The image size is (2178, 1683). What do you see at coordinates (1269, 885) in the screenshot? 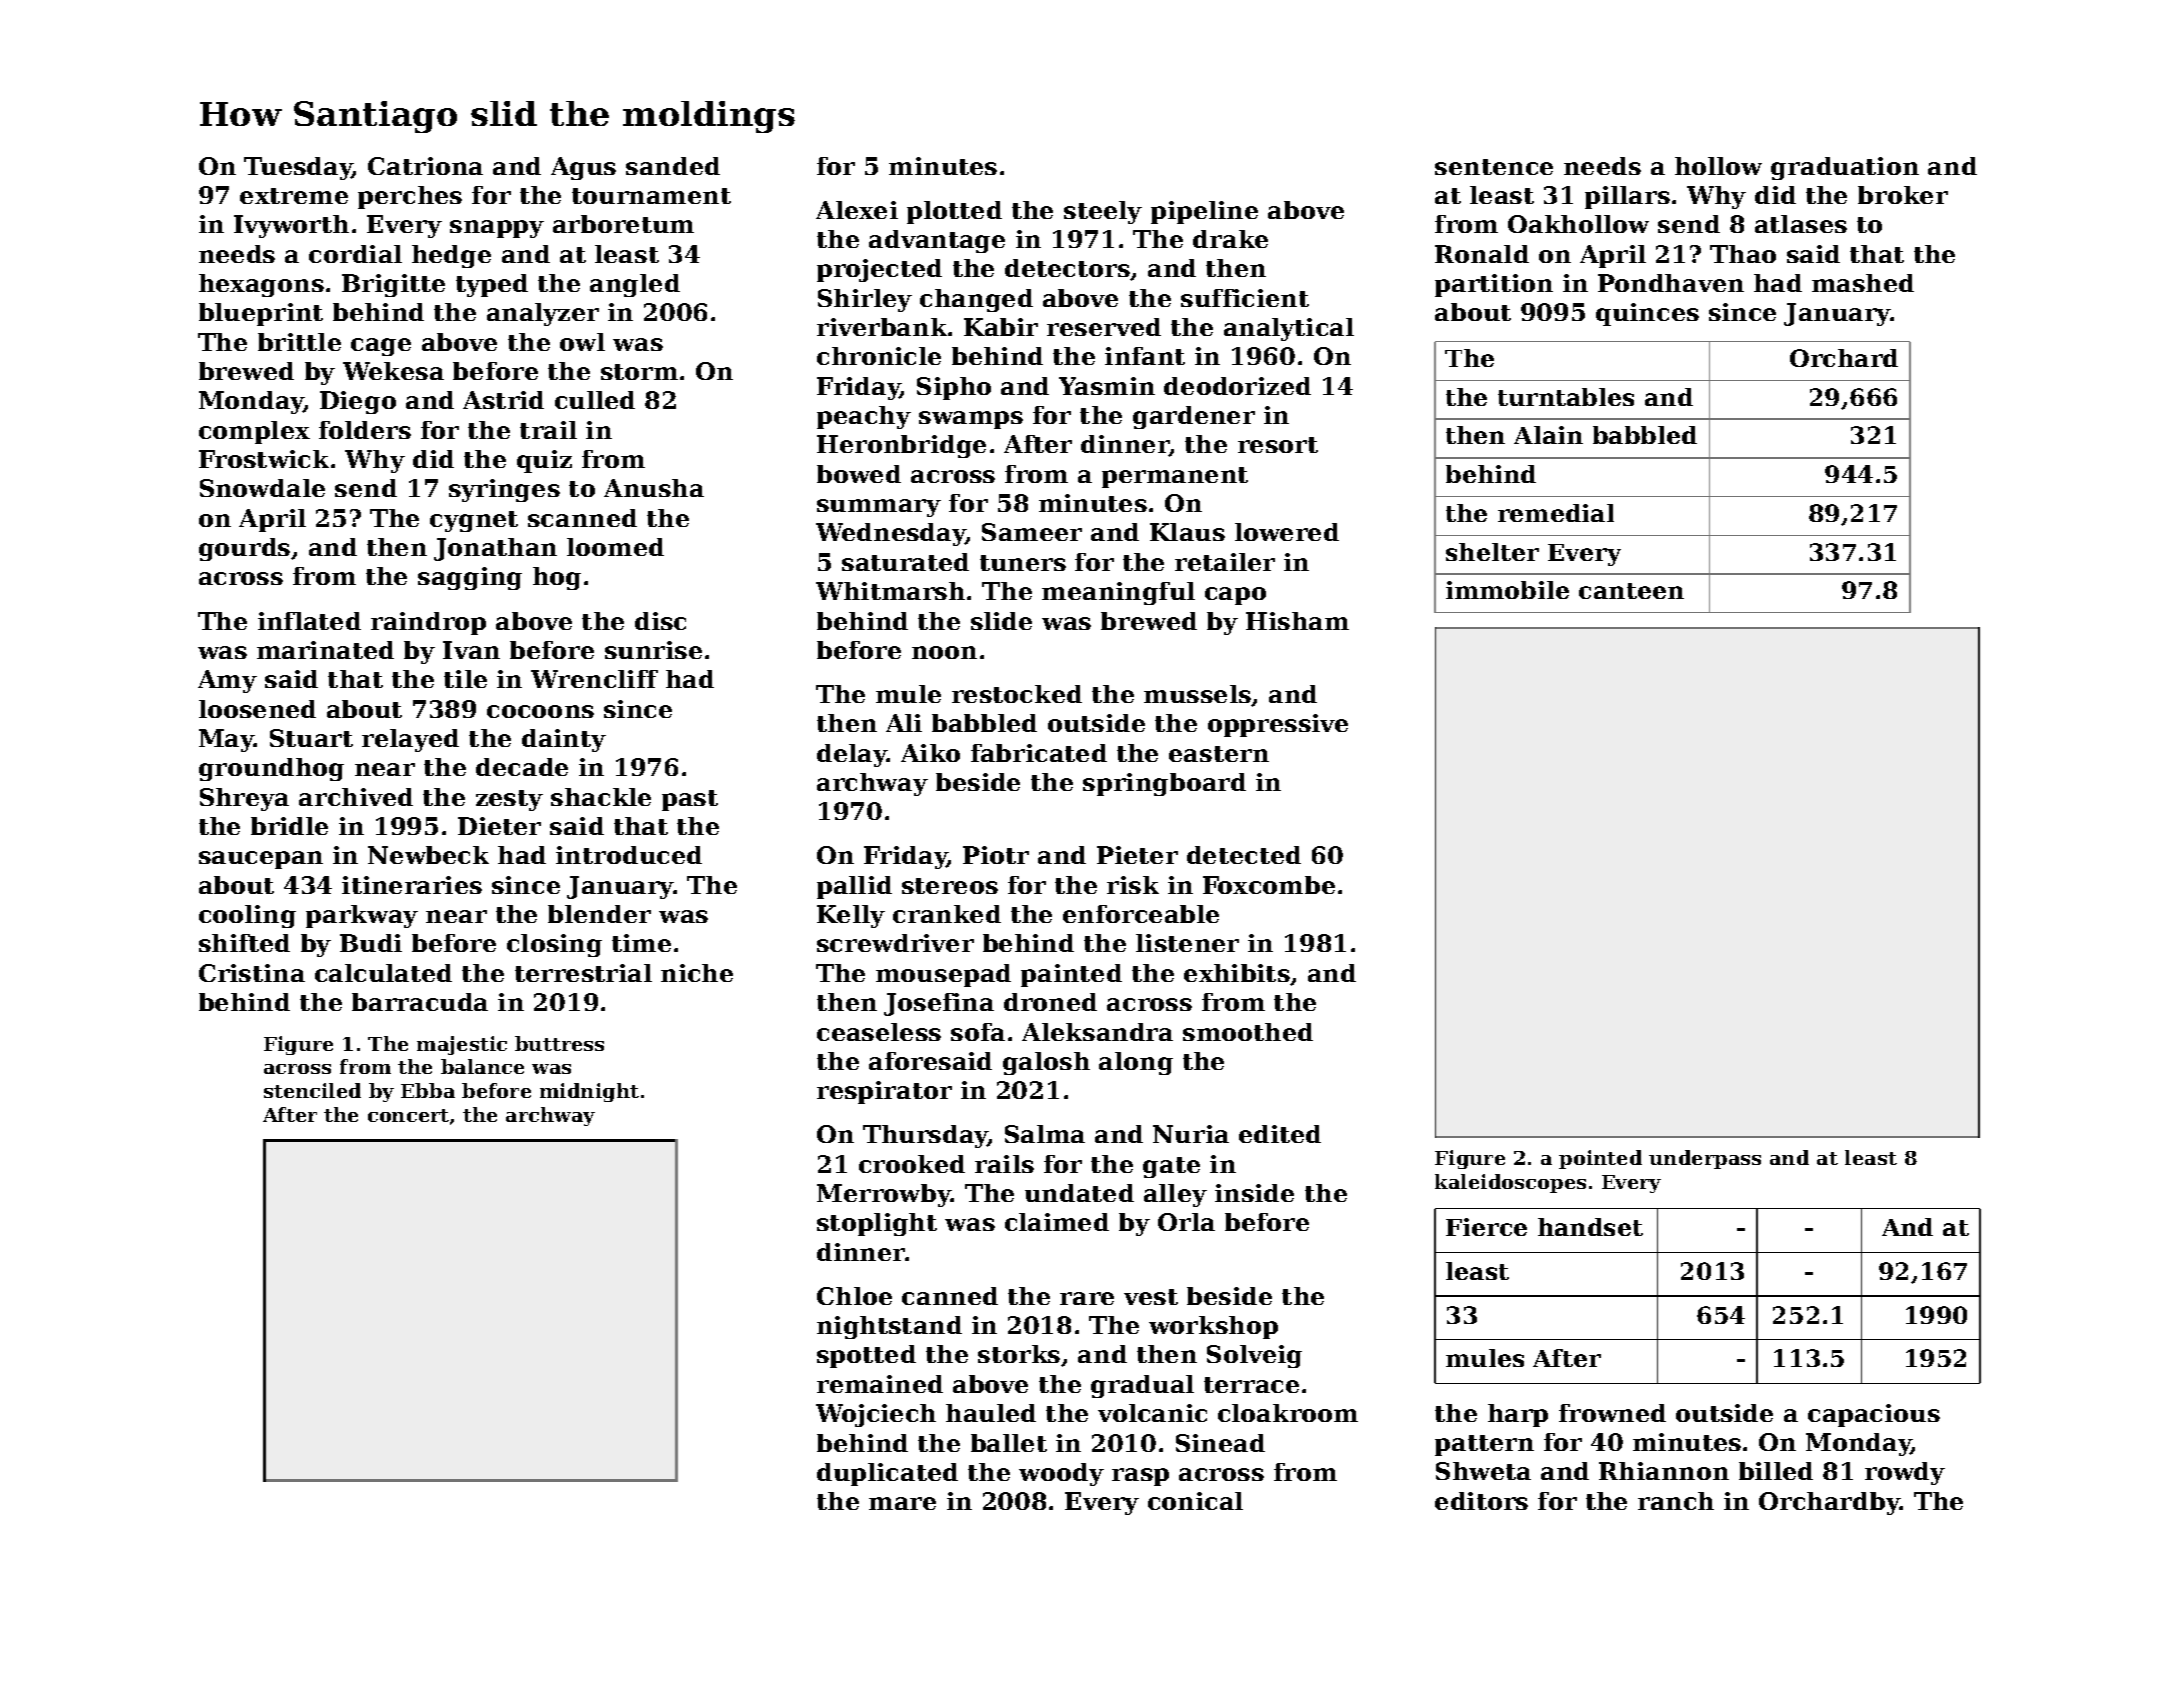
I see `Foxcombe` at bounding box center [1269, 885].
